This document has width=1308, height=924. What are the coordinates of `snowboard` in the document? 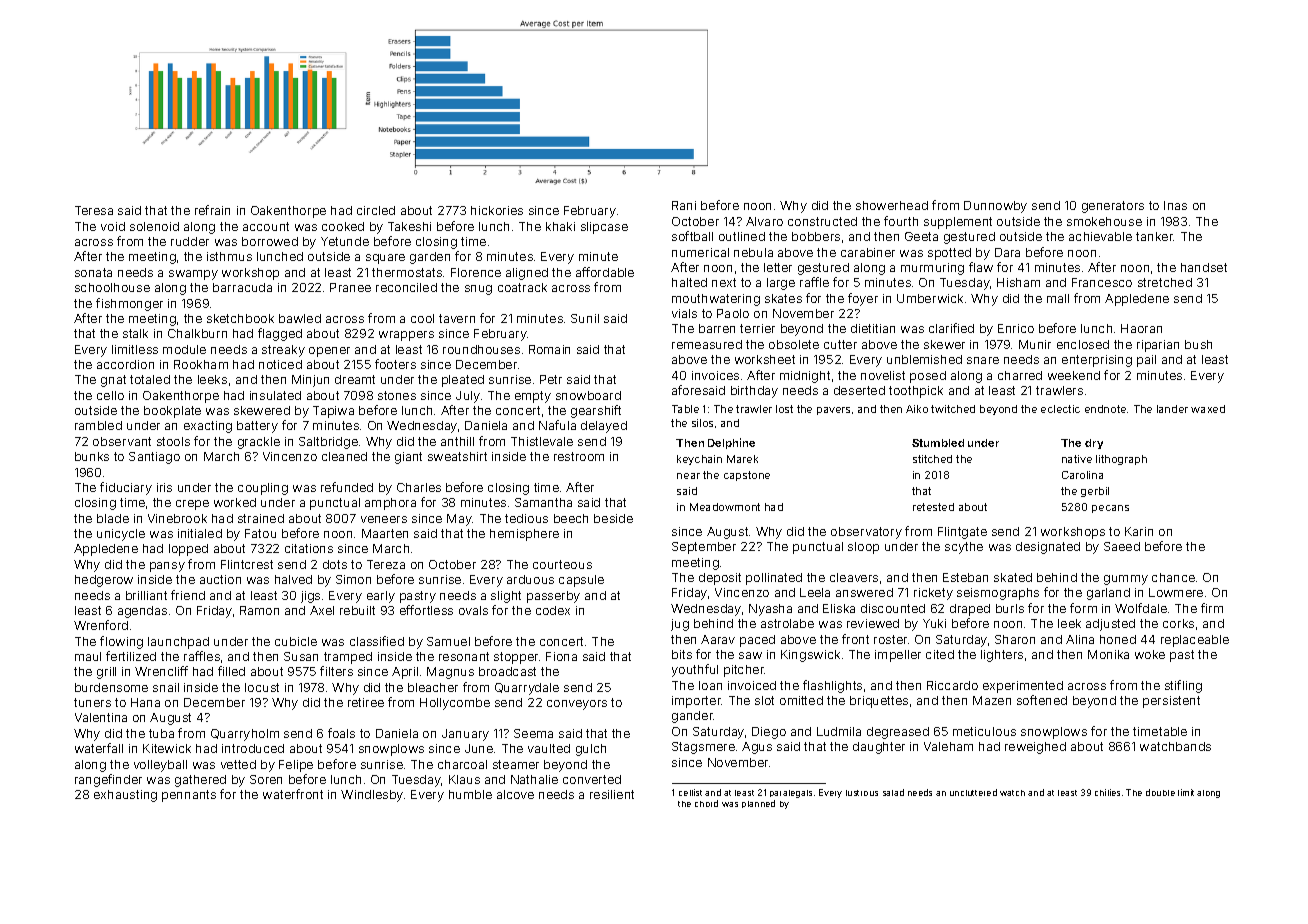 It's located at (588, 395).
